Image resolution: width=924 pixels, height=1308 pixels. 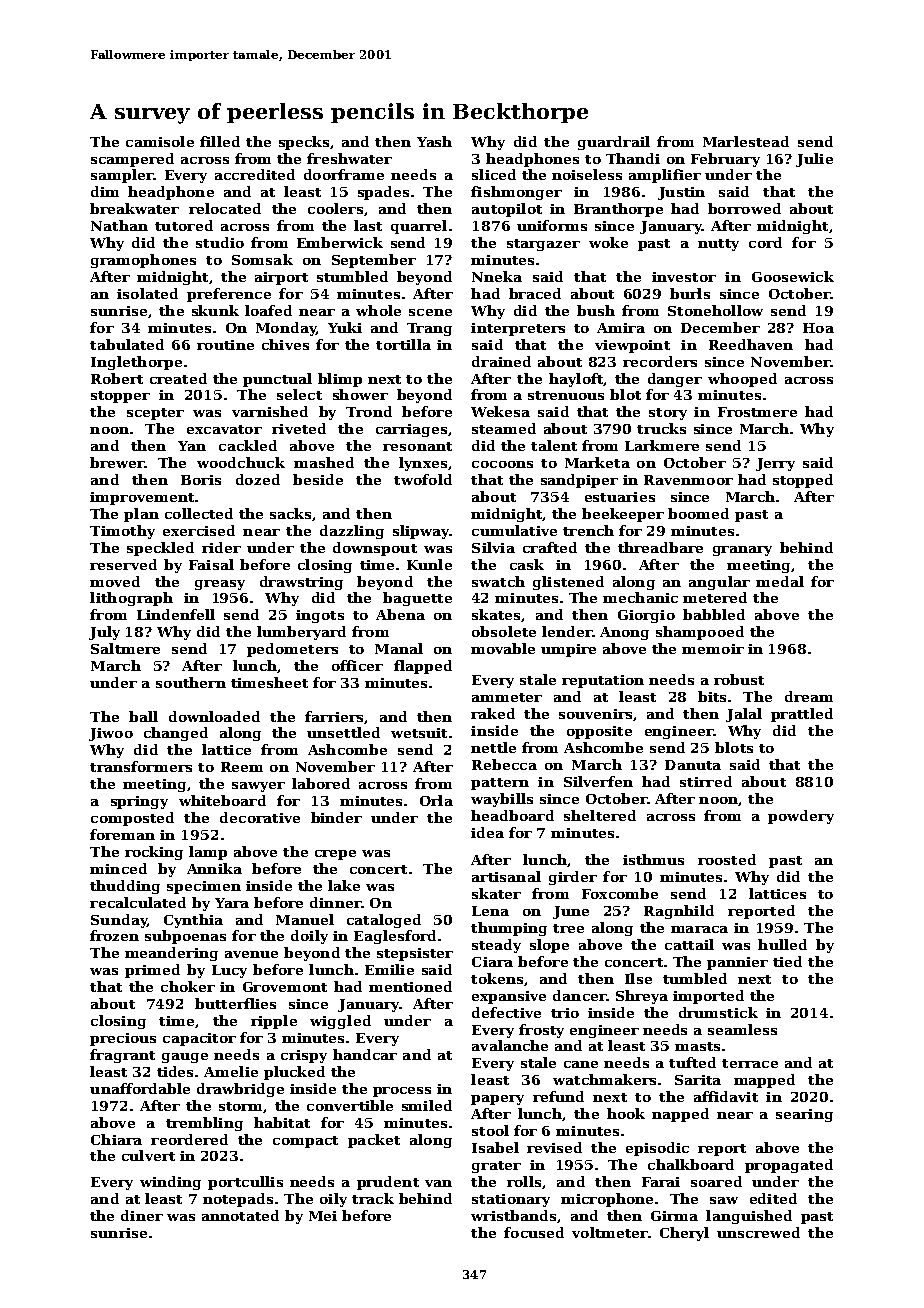 I want to click on dream, so click(x=809, y=696).
